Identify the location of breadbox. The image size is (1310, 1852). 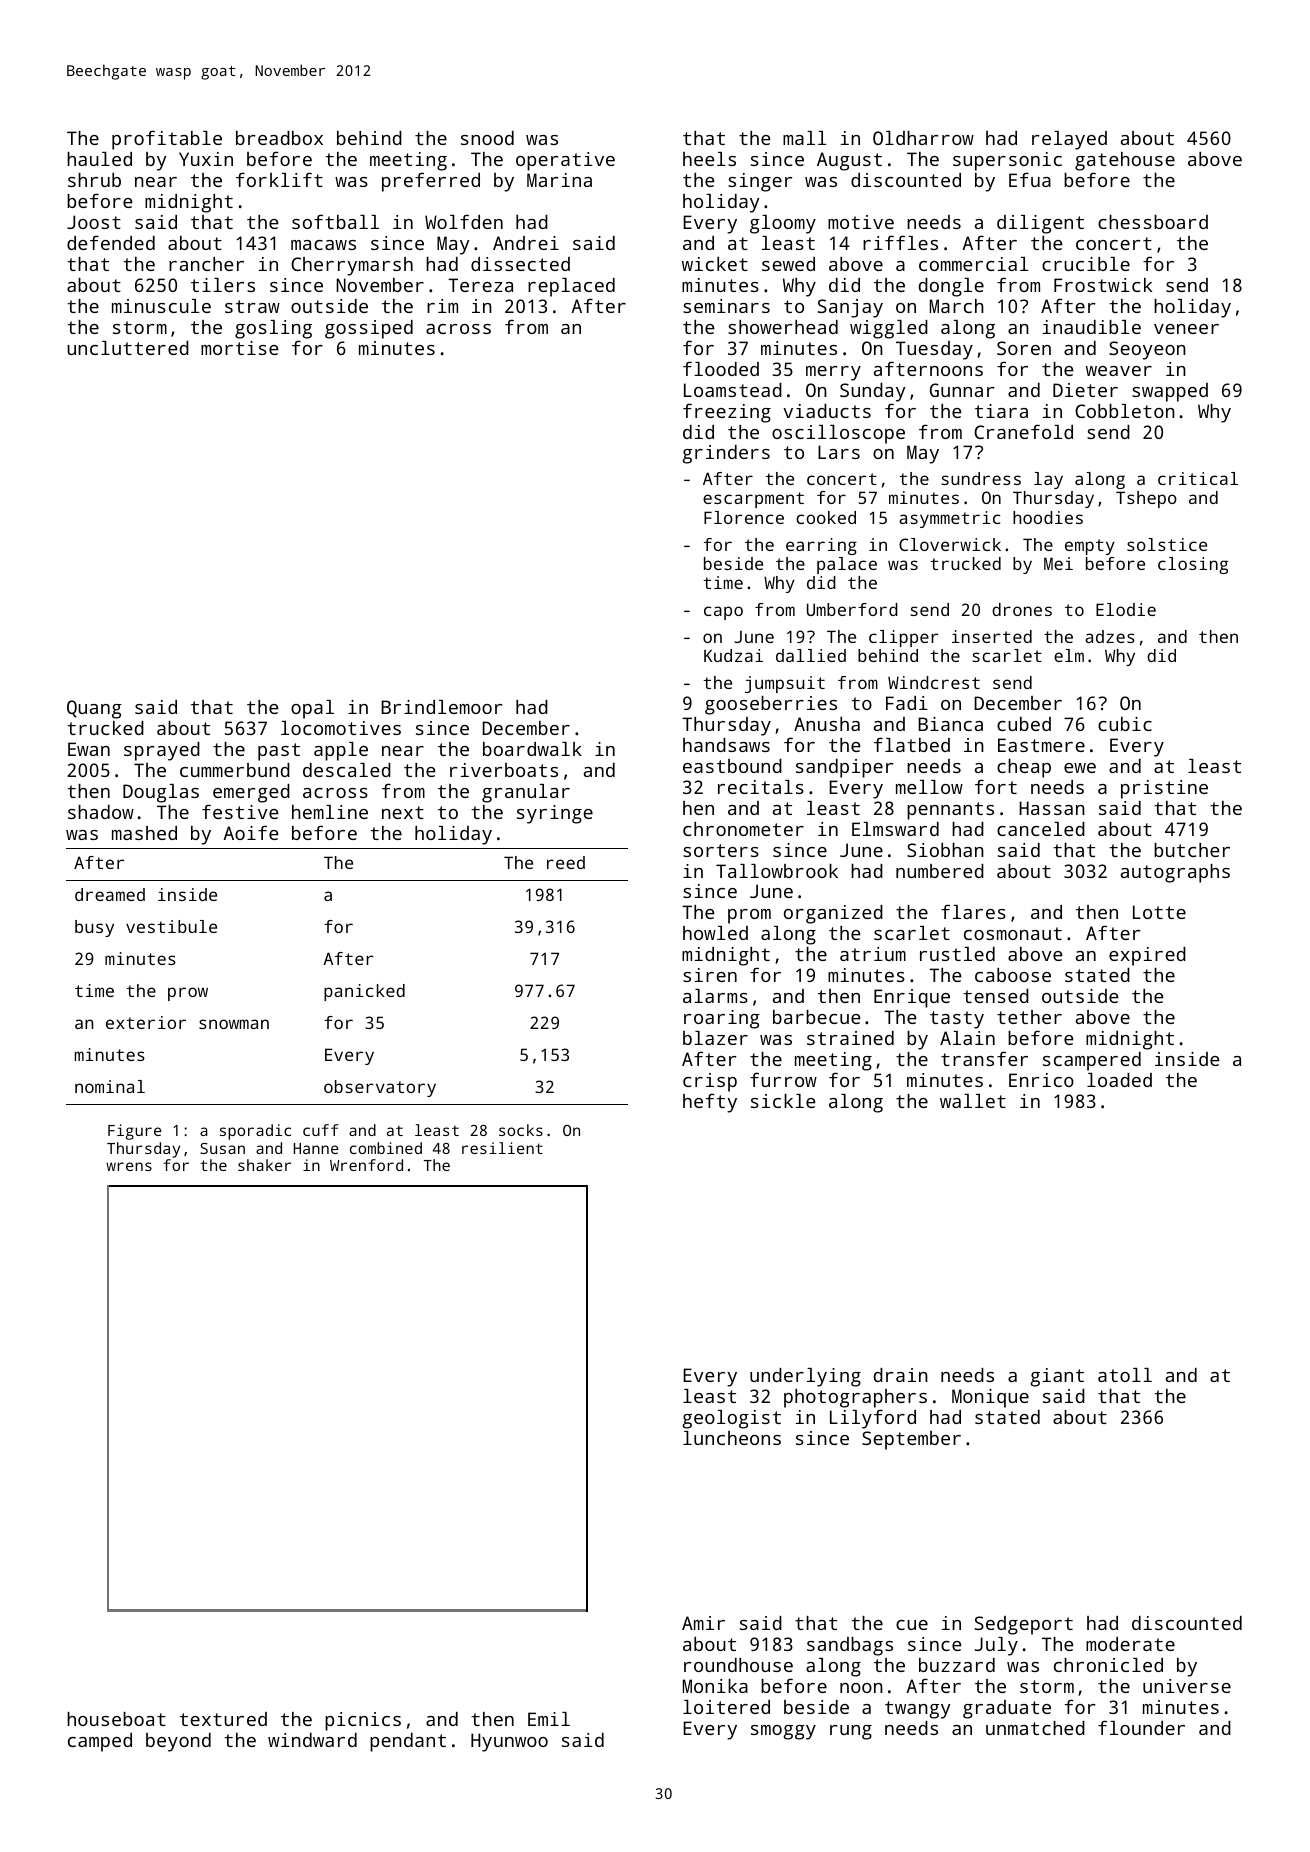
(279, 138).
